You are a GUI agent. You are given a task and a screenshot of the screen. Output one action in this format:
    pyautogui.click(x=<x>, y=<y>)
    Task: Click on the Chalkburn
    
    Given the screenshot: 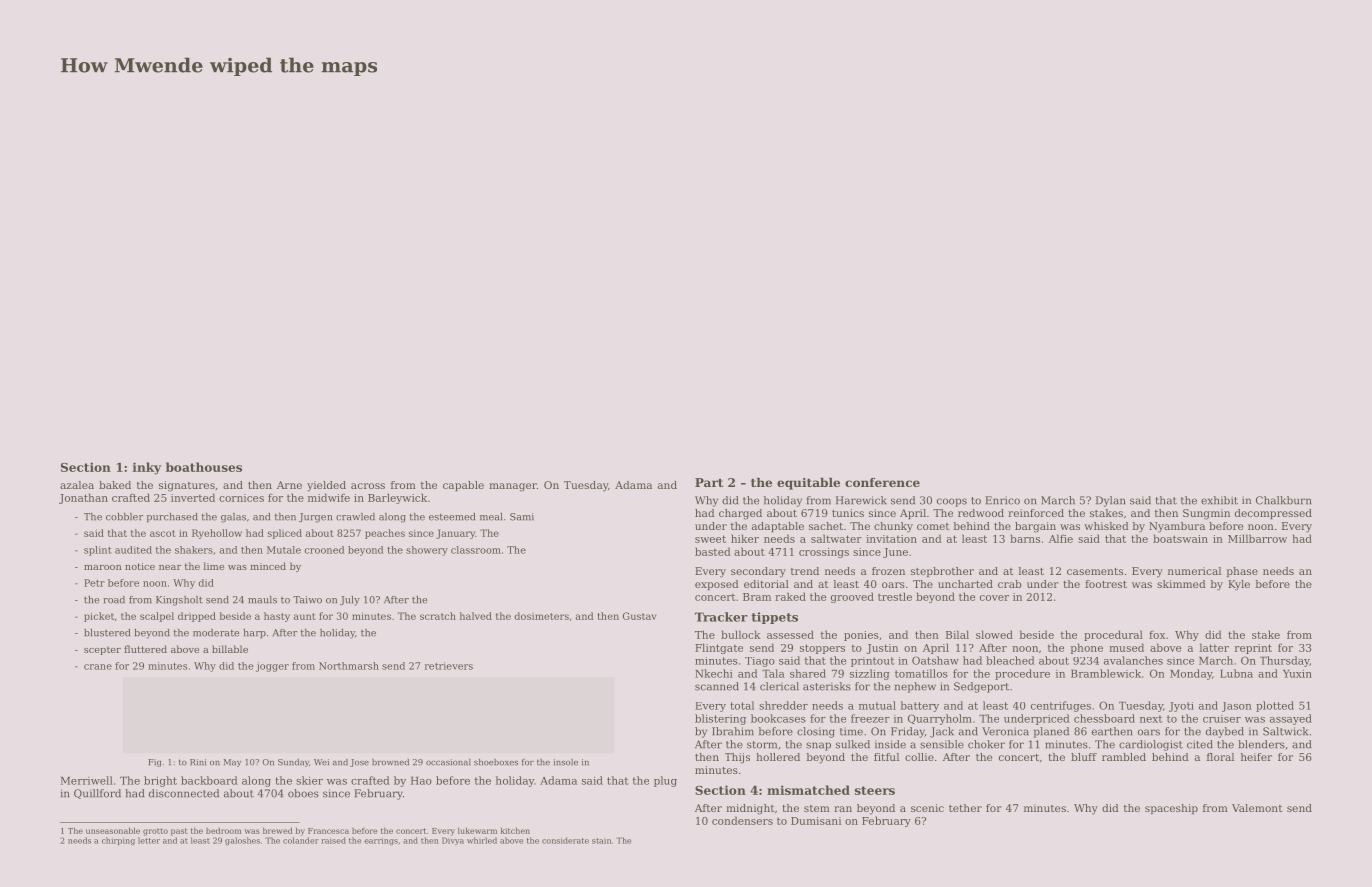 What is the action you would take?
    pyautogui.click(x=1283, y=500)
